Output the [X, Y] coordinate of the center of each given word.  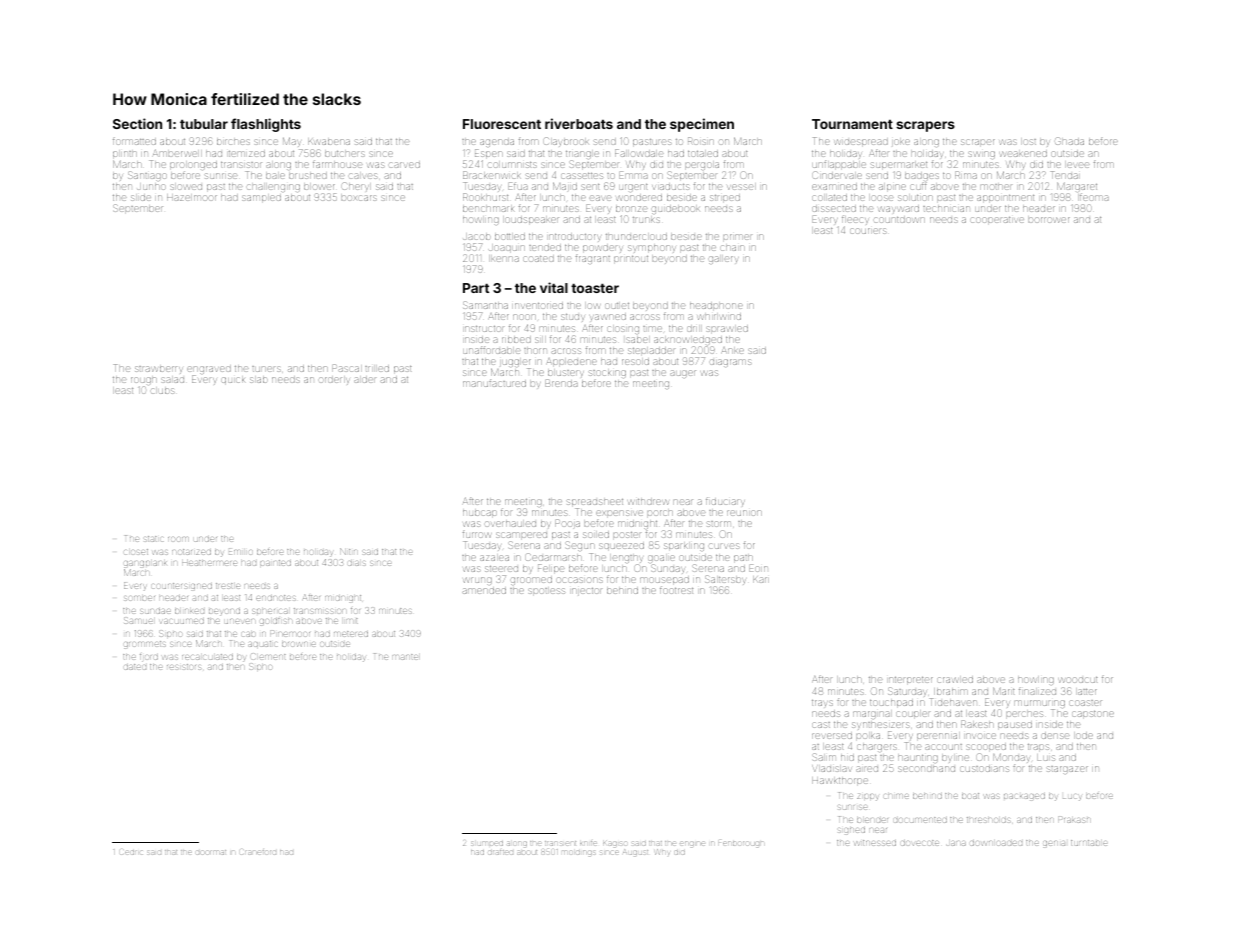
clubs [163, 391]
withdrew [649, 501]
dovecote [920, 843]
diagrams [731, 362]
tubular [204, 124]
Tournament [852, 124]
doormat [211, 852]
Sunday [667, 569]
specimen [702, 125]
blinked [189, 611]
